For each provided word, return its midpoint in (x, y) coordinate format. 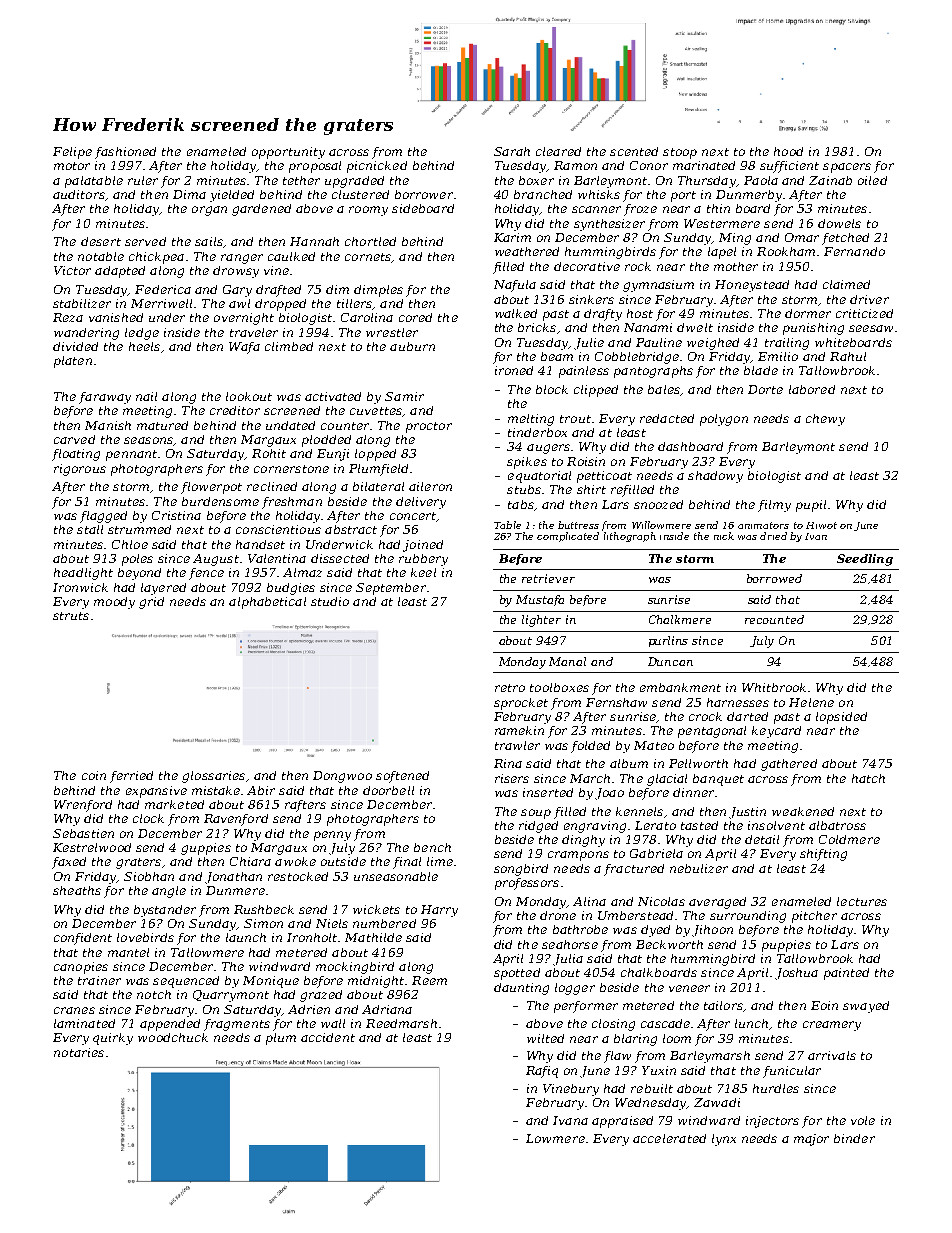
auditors (79, 194)
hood (788, 151)
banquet (718, 780)
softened (402, 777)
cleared (558, 151)
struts (71, 616)
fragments (237, 1025)
